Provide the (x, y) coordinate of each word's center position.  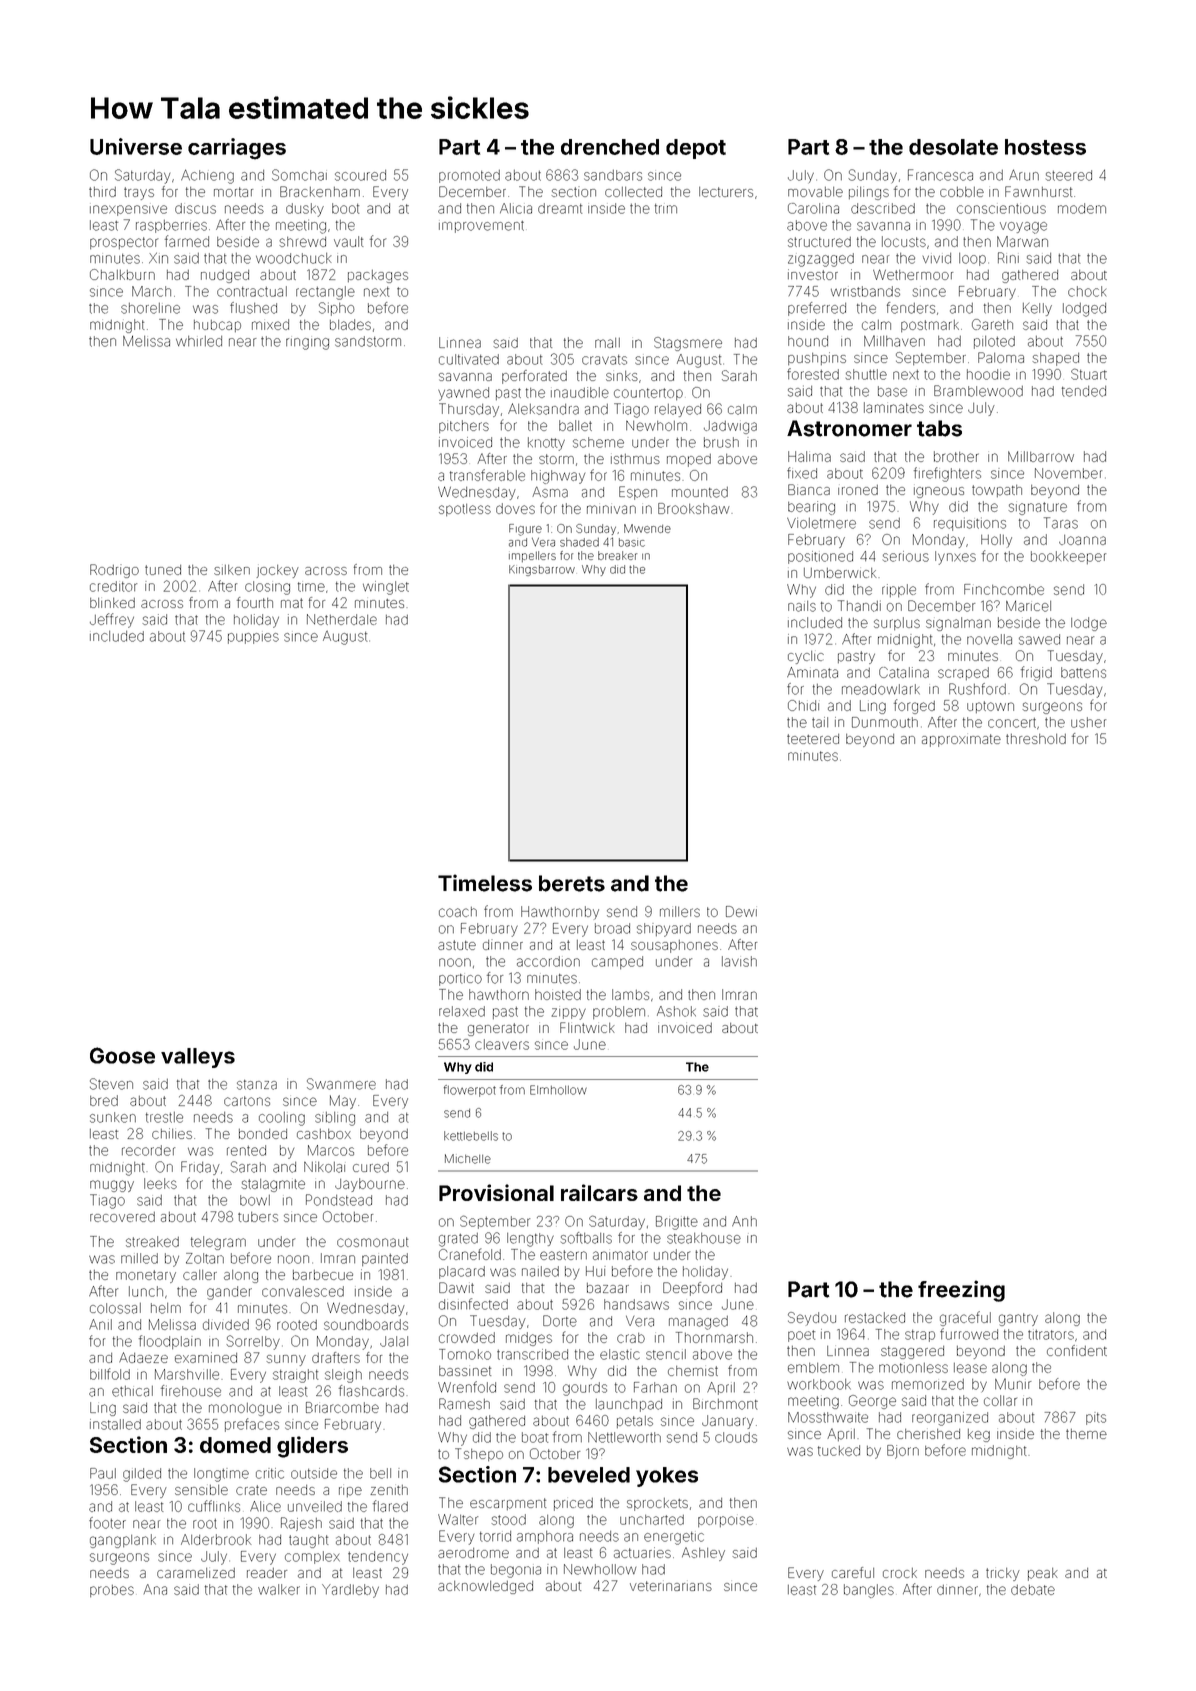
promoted (469, 176)
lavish (739, 961)
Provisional (496, 1192)
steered (1069, 175)
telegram (218, 1243)
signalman (958, 624)
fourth (255, 602)
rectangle (325, 293)
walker (279, 1589)
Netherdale (342, 619)
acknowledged (485, 1587)
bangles (869, 1591)
